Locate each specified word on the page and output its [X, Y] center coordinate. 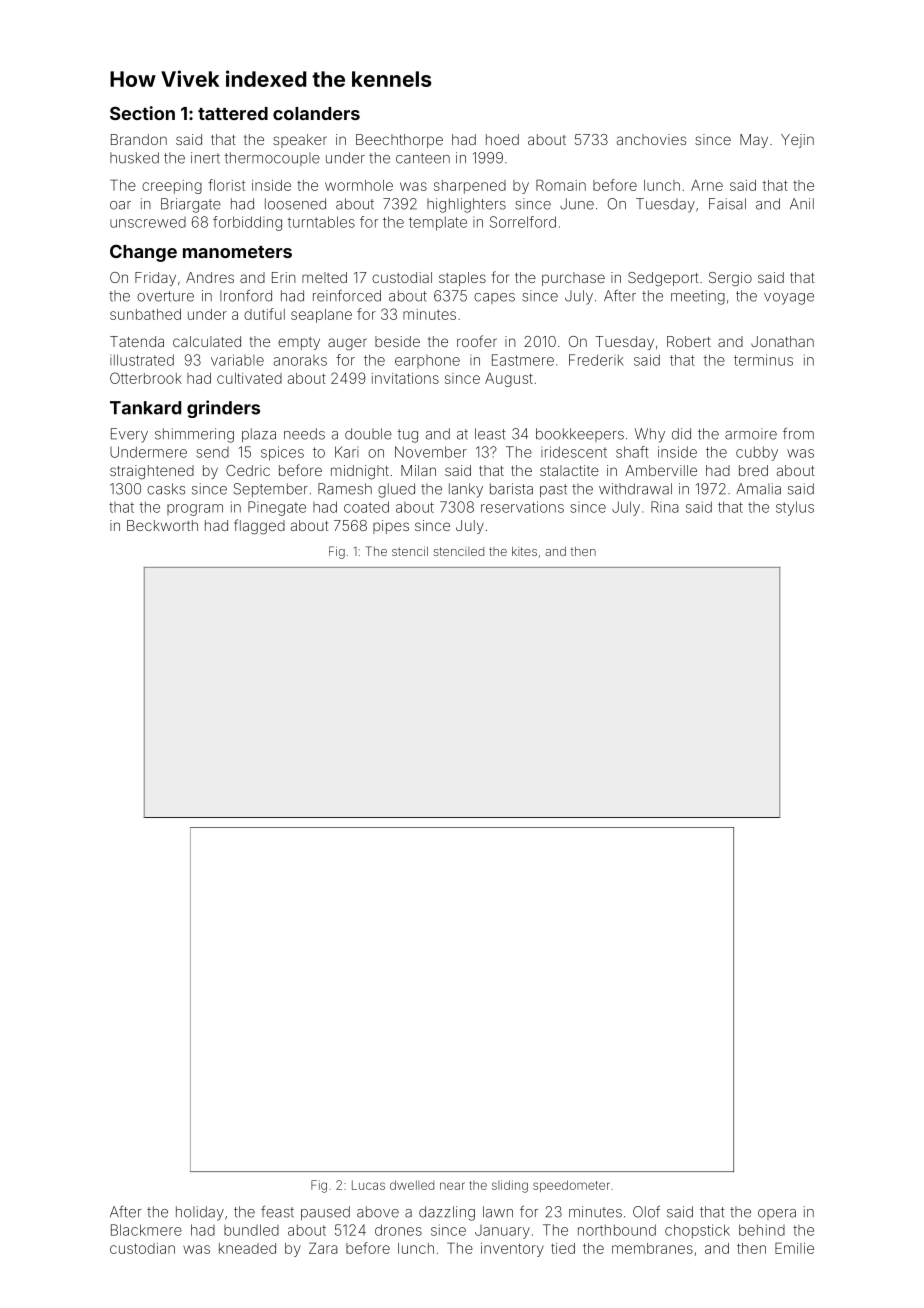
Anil [802, 203]
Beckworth [162, 525]
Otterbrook [146, 378]
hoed [502, 139]
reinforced [347, 296]
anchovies [651, 139]
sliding [510, 1186]
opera [777, 1214]
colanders [316, 113]
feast [277, 1212]
